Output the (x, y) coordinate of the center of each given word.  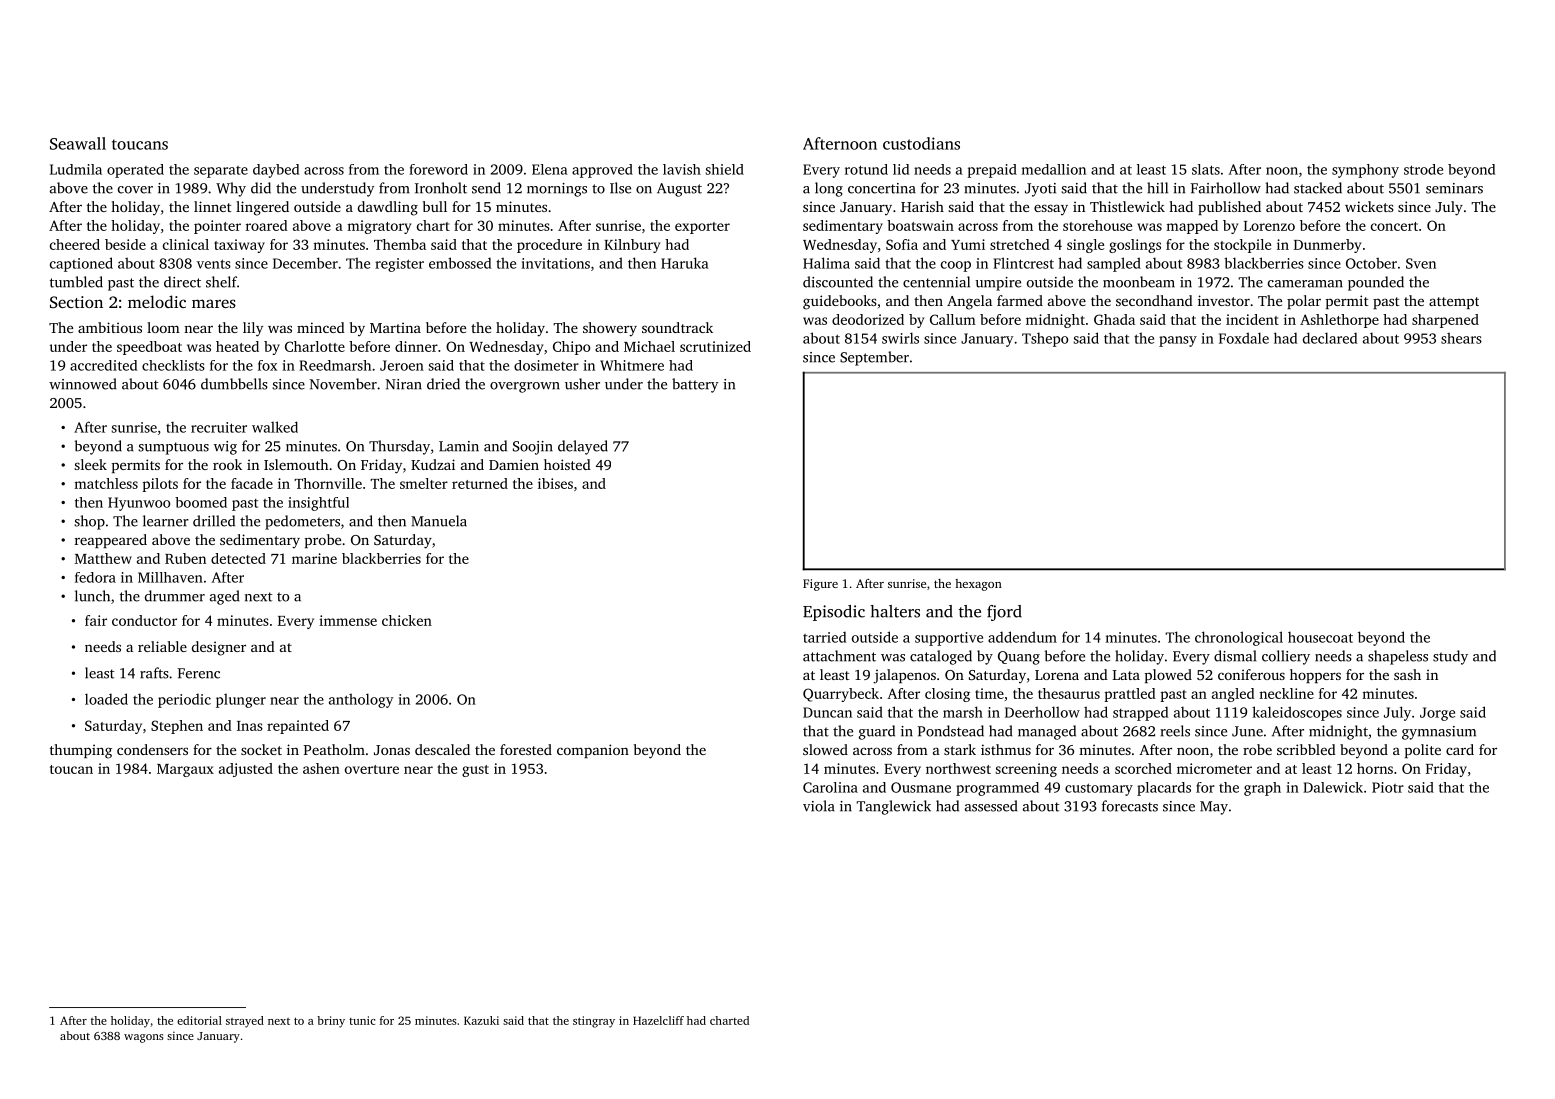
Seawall (78, 143)
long (829, 189)
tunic (362, 1020)
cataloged (941, 657)
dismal (1235, 656)
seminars (1454, 188)
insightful (318, 504)
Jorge (1437, 714)
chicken (407, 620)
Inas (250, 726)
